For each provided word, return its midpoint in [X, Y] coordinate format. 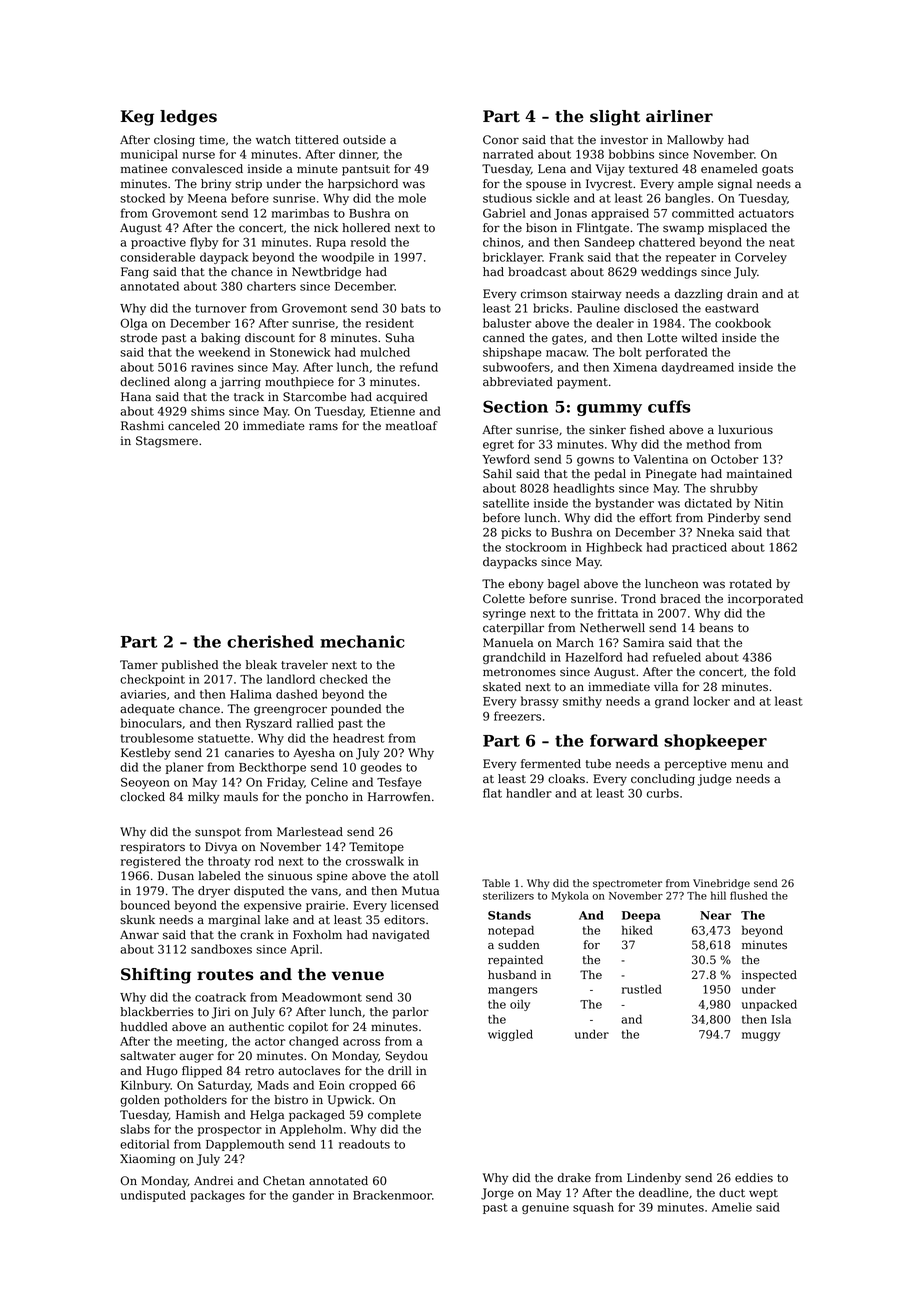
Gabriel [504, 213]
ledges [188, 118]
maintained [759, 473]
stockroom [536, 547]
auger [196, 1058]
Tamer [139, 665]
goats [777, 170]
